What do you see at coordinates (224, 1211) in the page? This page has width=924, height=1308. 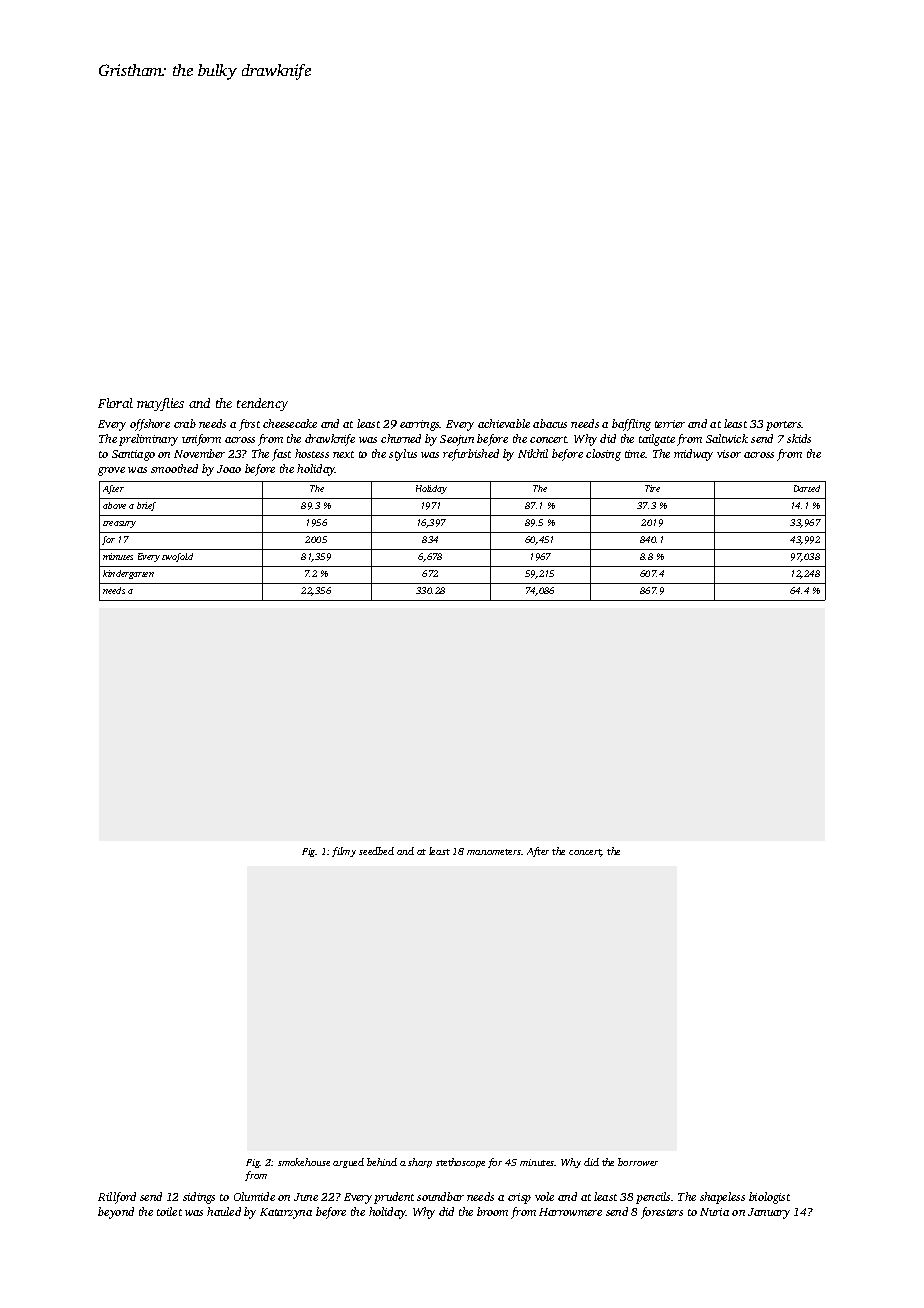 I see `hauled` at bounding box center [224, 1211].
